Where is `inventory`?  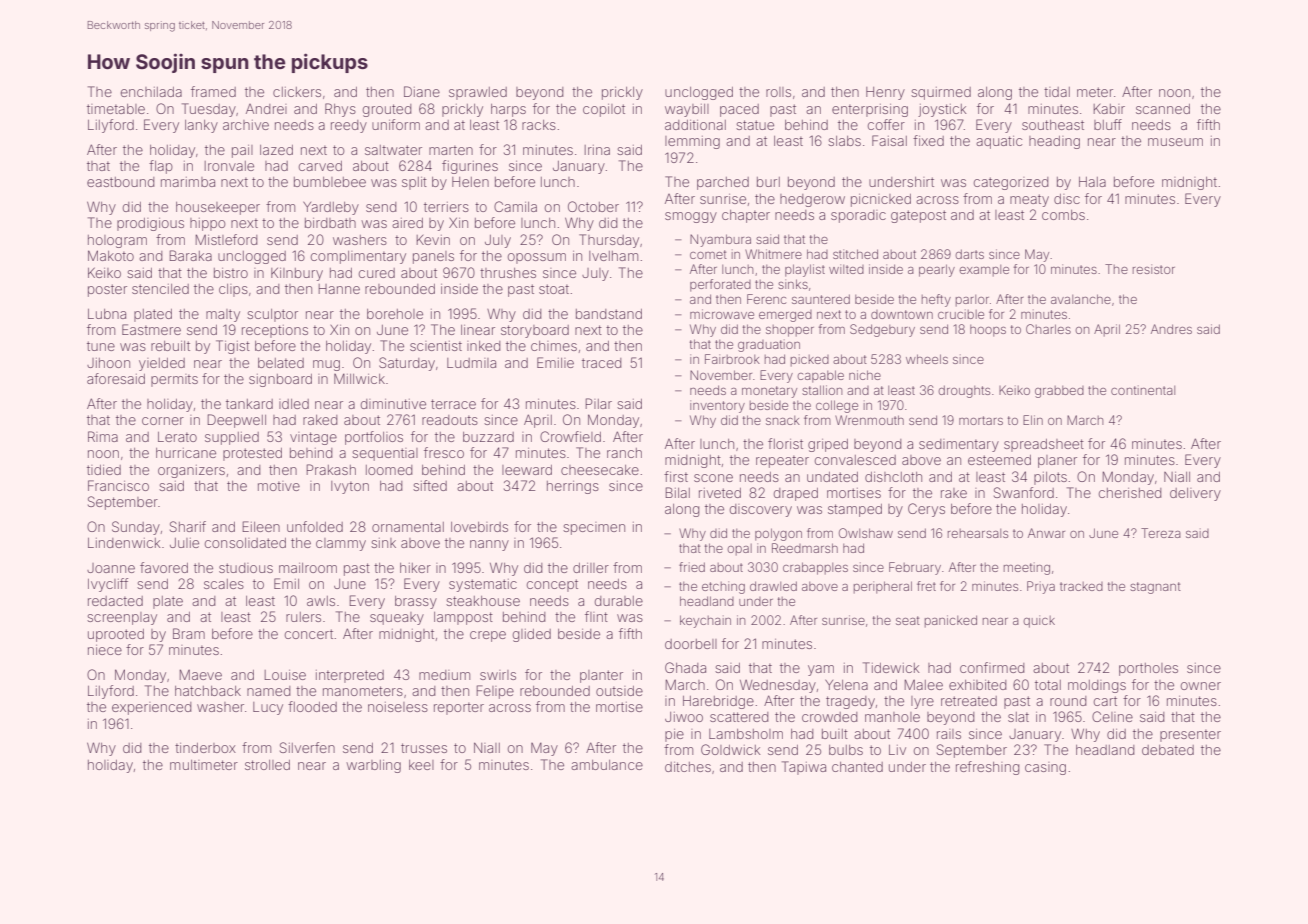
inventory is located at coordinates (717, 406).
